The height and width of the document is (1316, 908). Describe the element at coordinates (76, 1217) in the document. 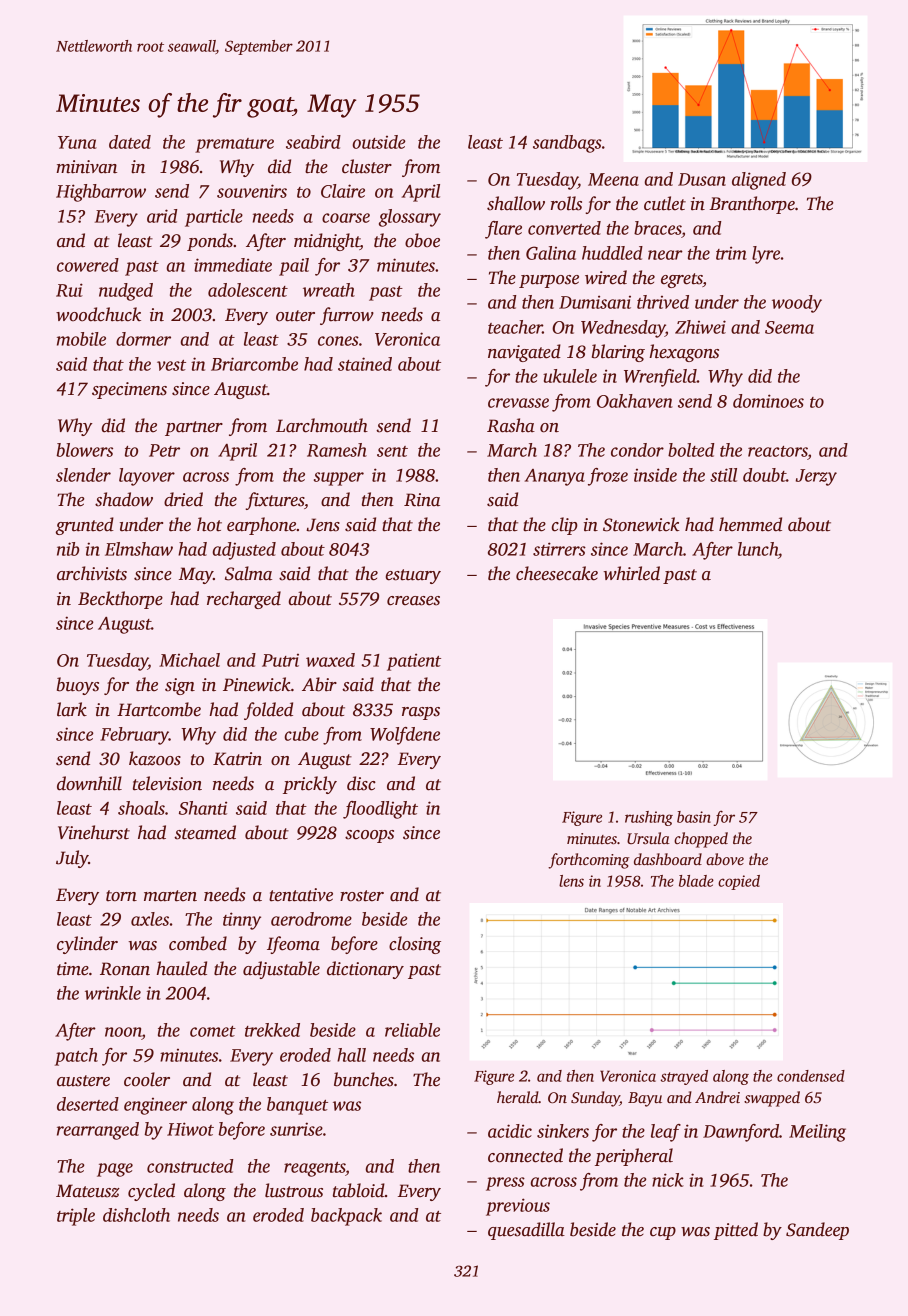

I see `triple` at that location.
